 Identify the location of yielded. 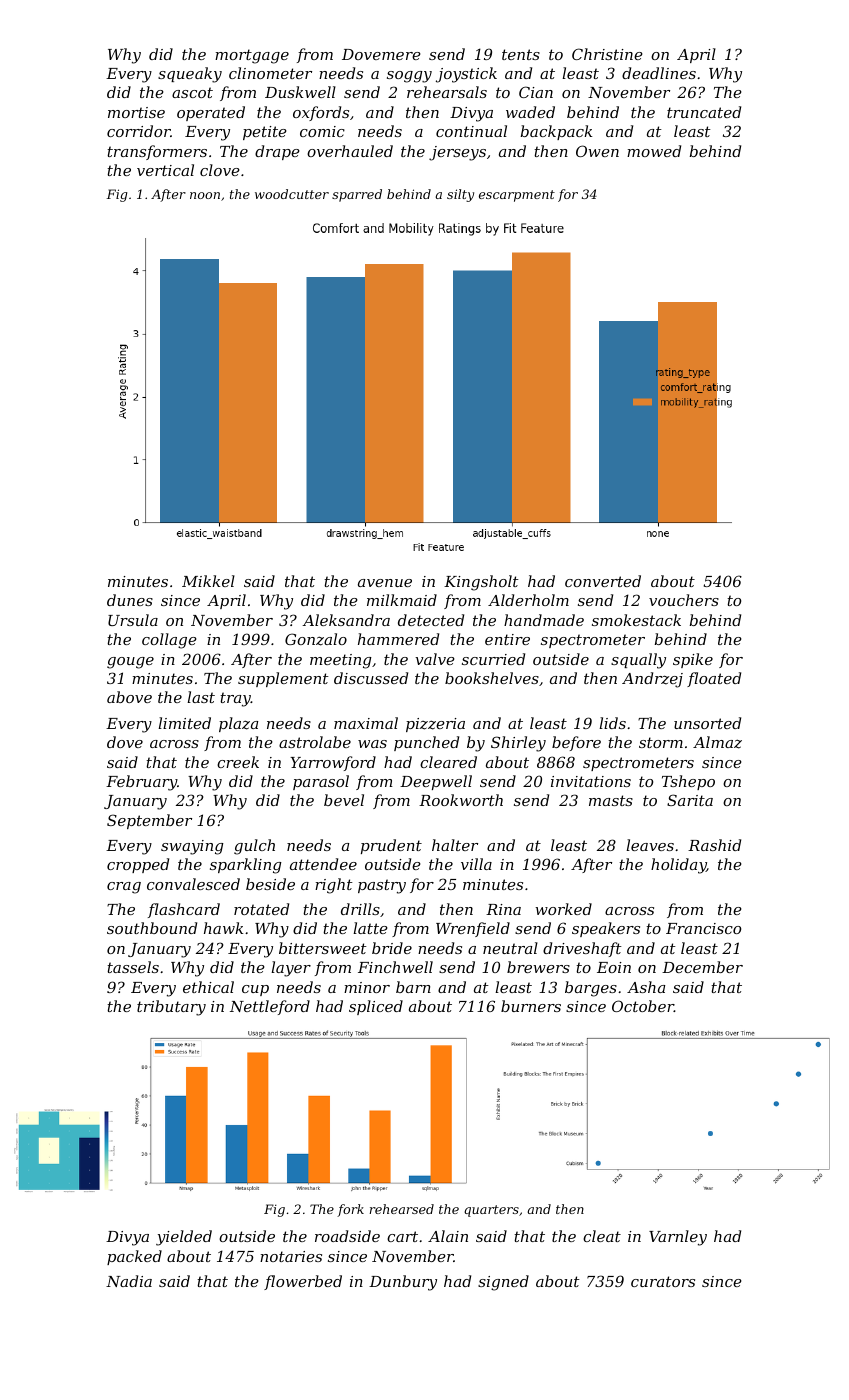
(184, 1238).
